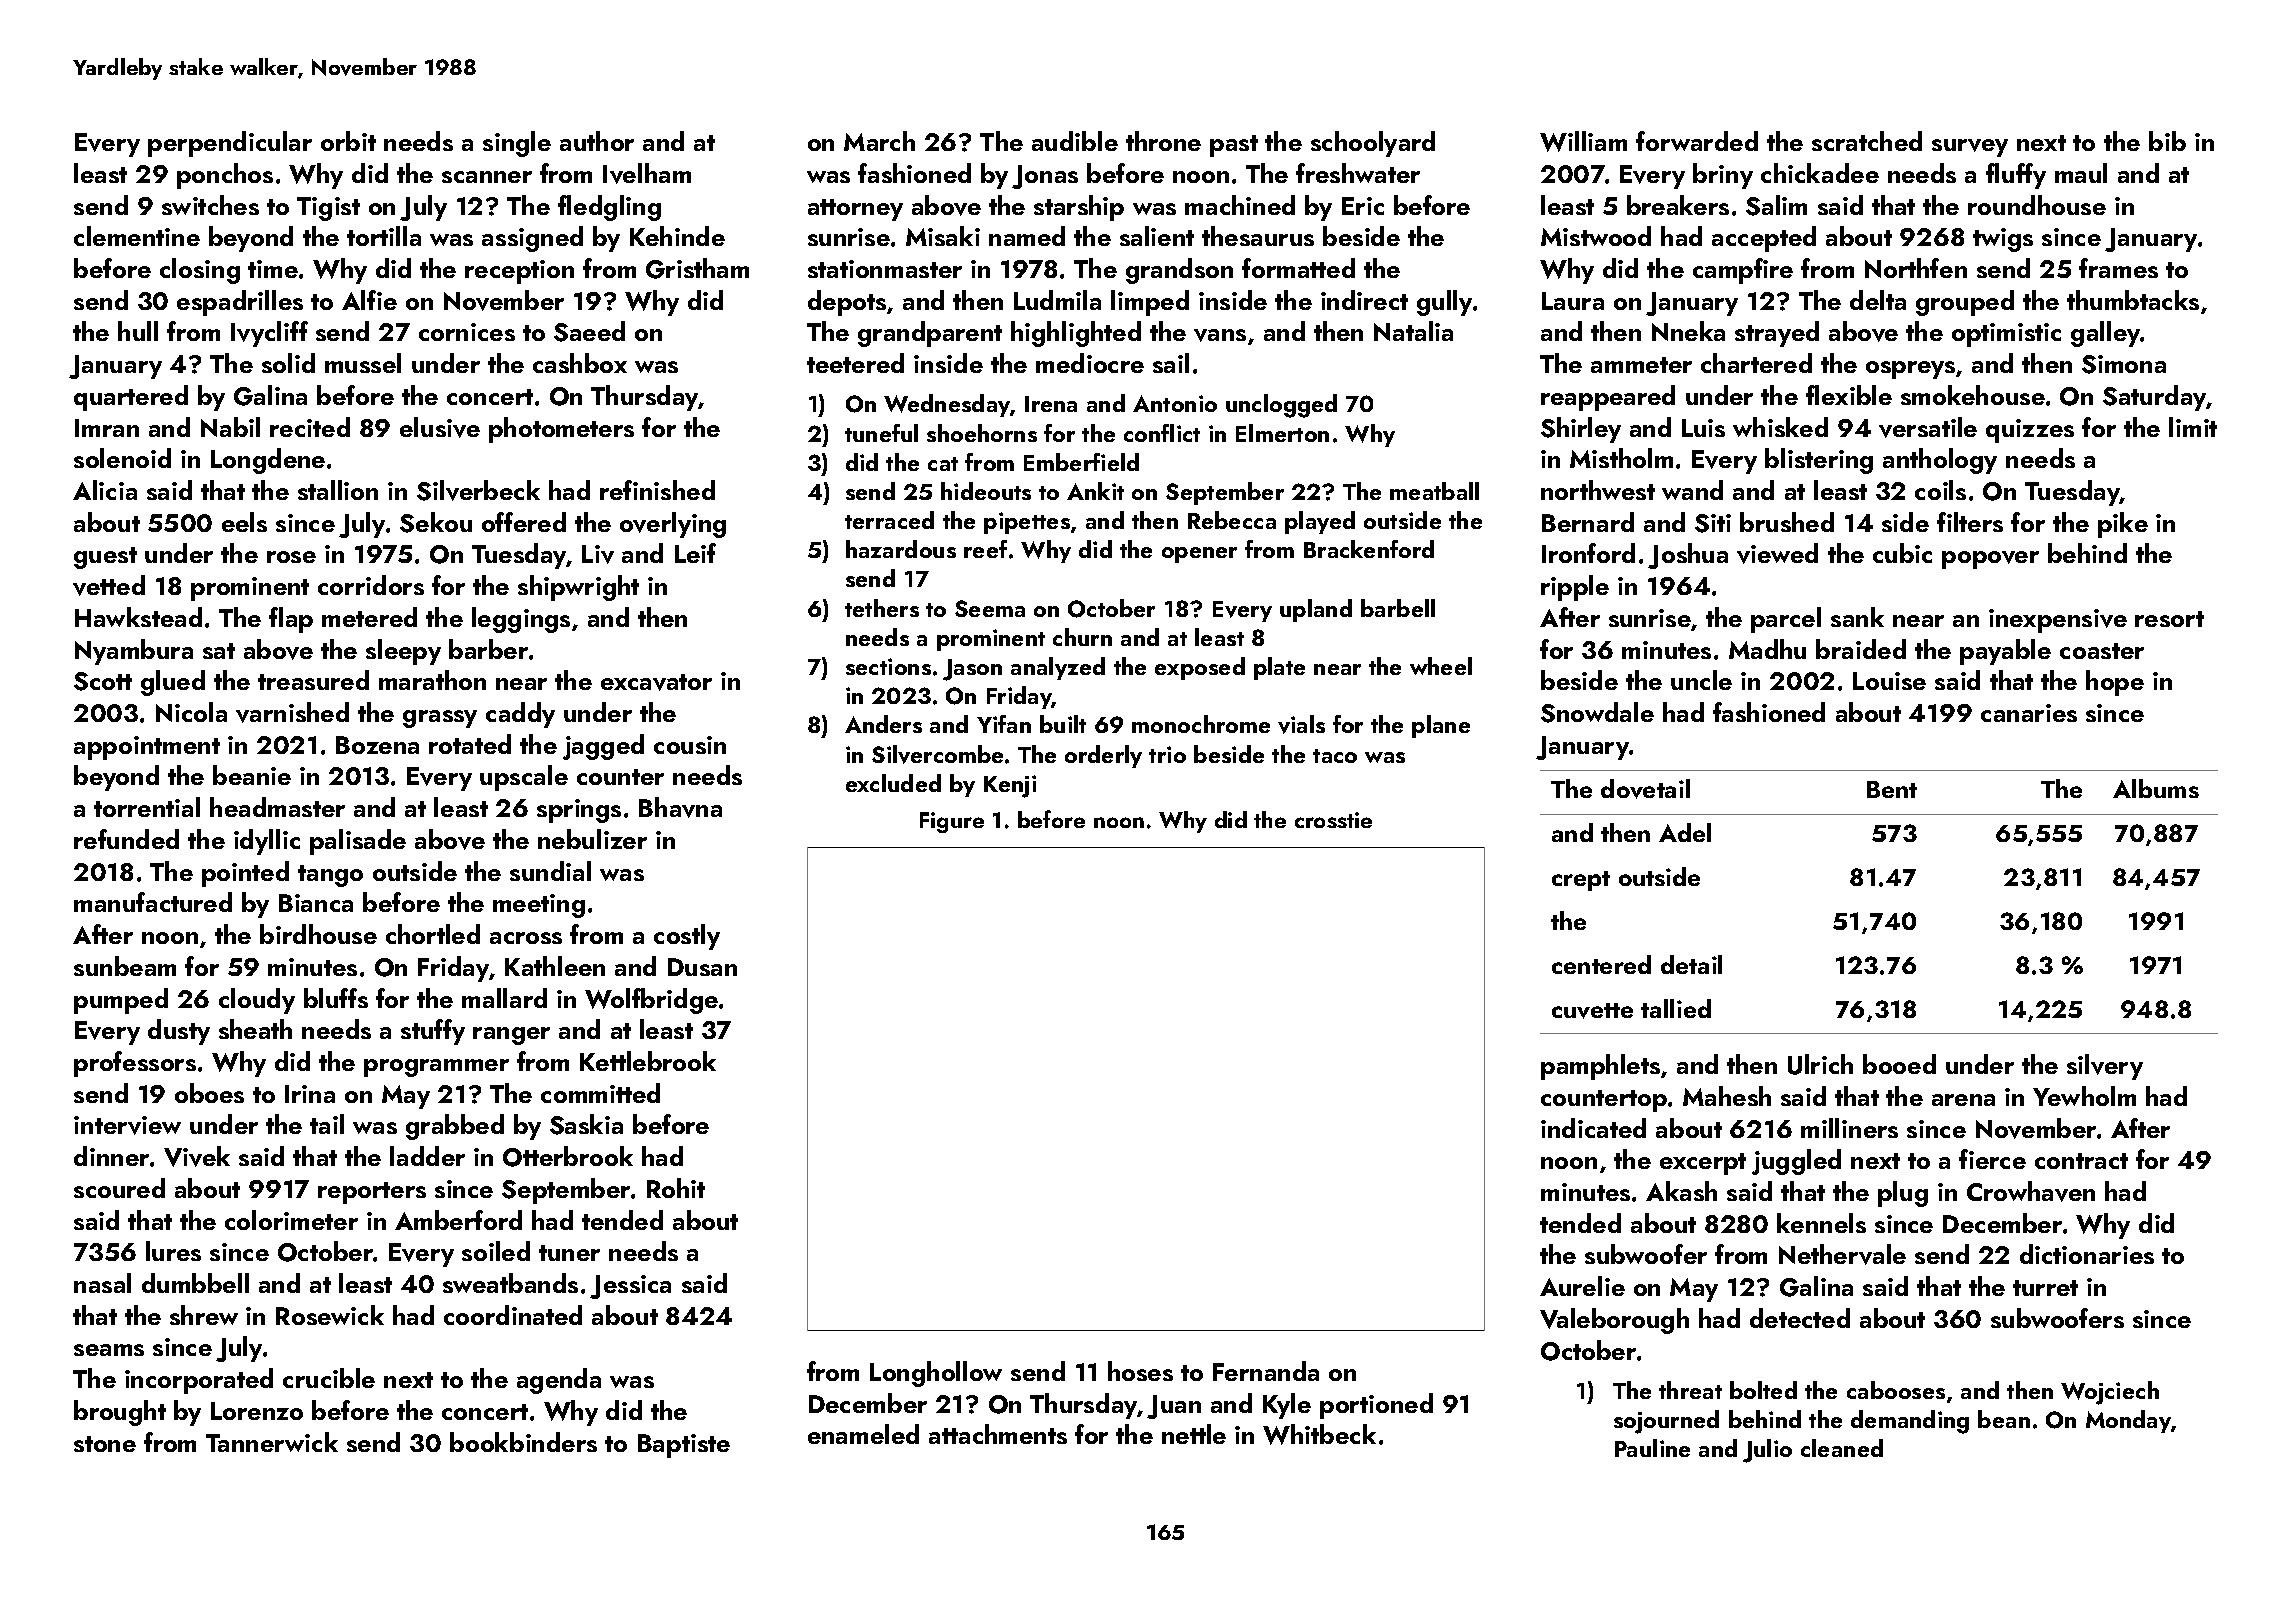 This screenshot has height=1620, width=2292. What do you see at coordinates (1282, 433) in the screenshot?
I see `Elmerton` at bounding box center [1282, 433].
